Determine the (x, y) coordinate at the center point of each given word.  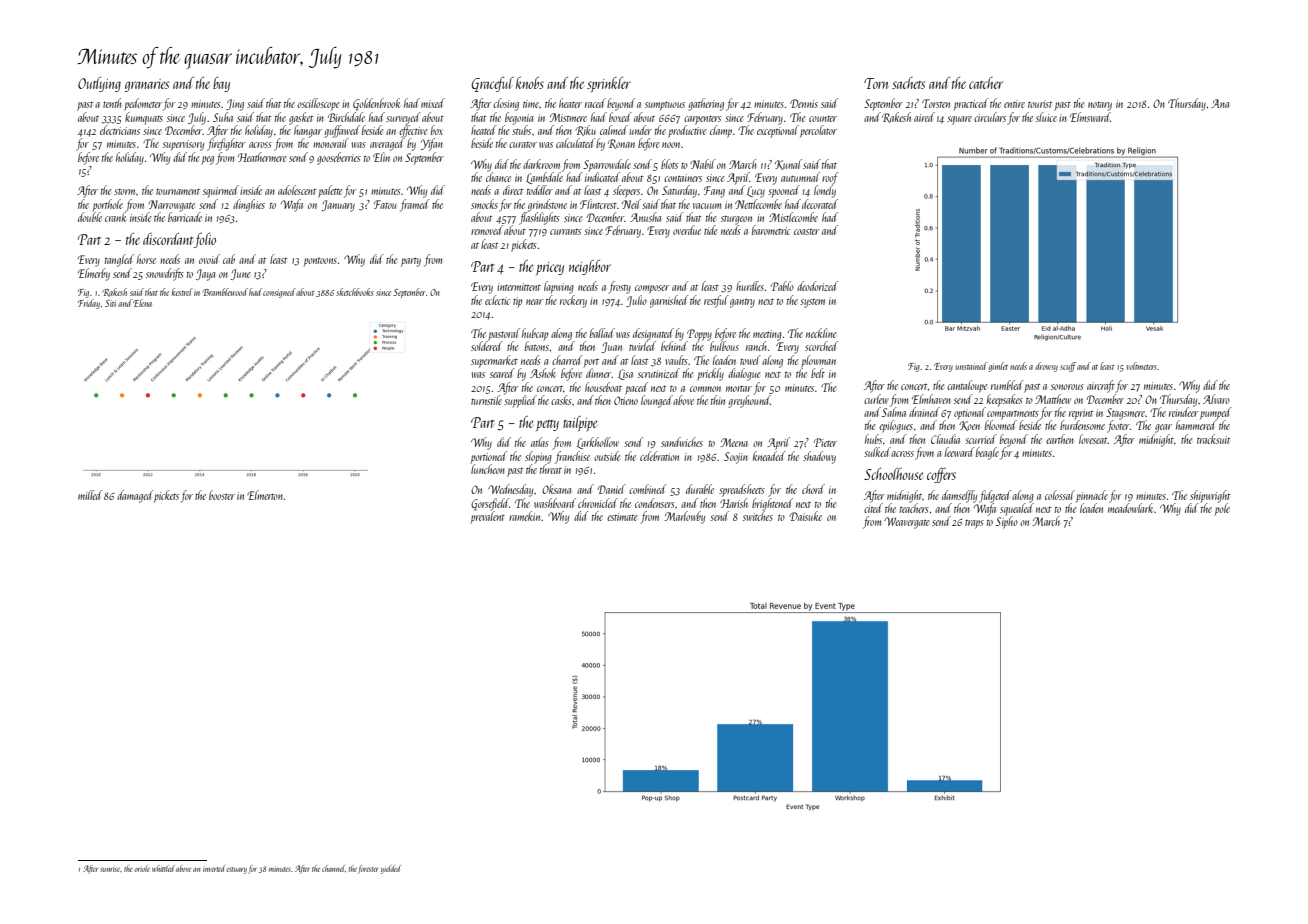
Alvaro (1216, 399)
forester (368, 869)
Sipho (1007, 522)
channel (333, 868)
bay (221, 84)
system (812, 303)
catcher (986, 83)
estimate (622, 517)
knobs (530, 83)
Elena (142, 303)
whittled (163, 868)
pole (1222, 509)
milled (90, 495)
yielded (391, 869)
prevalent (487, 517)
